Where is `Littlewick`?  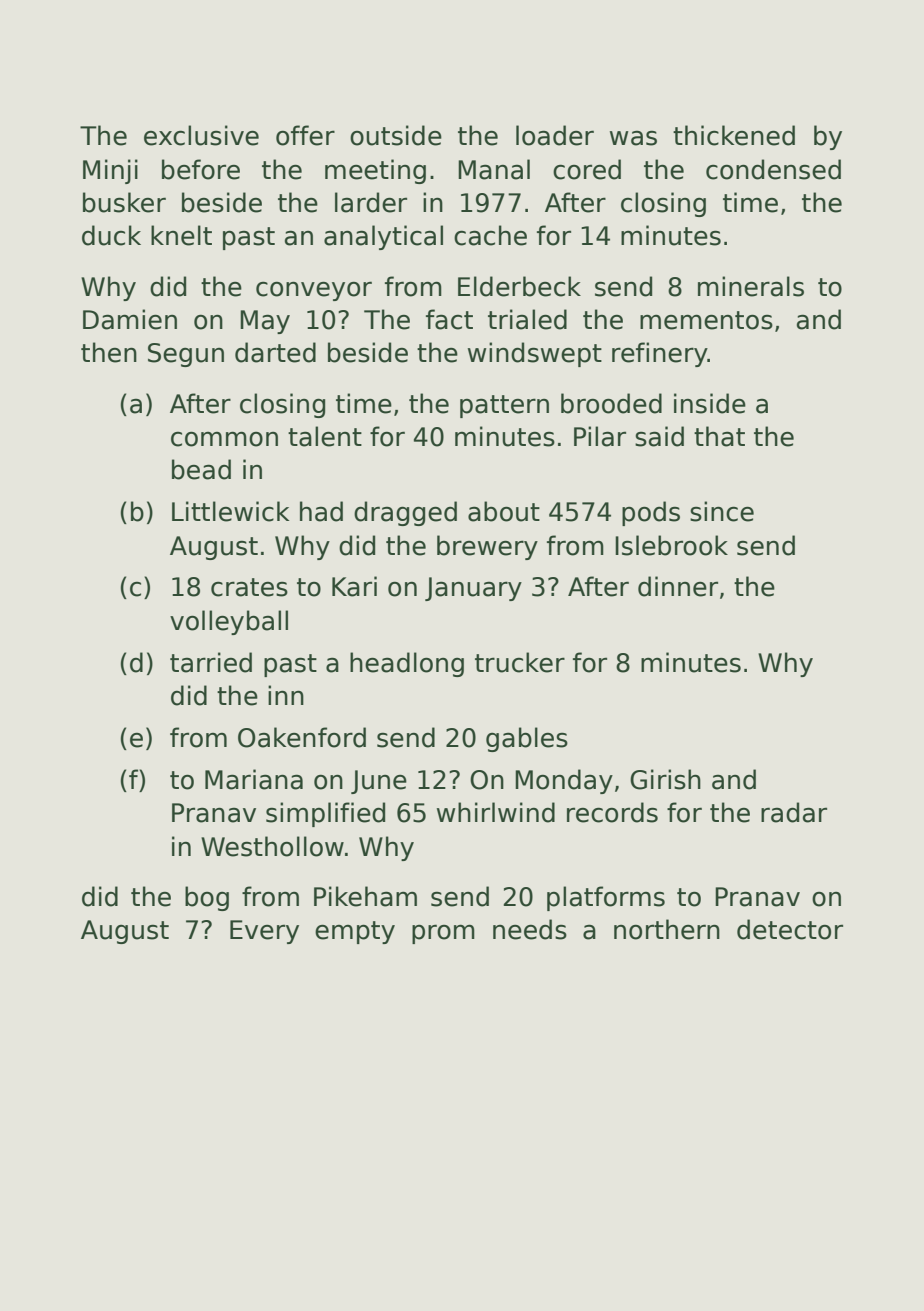 Littlewick is located at coordinates (230, 511).
